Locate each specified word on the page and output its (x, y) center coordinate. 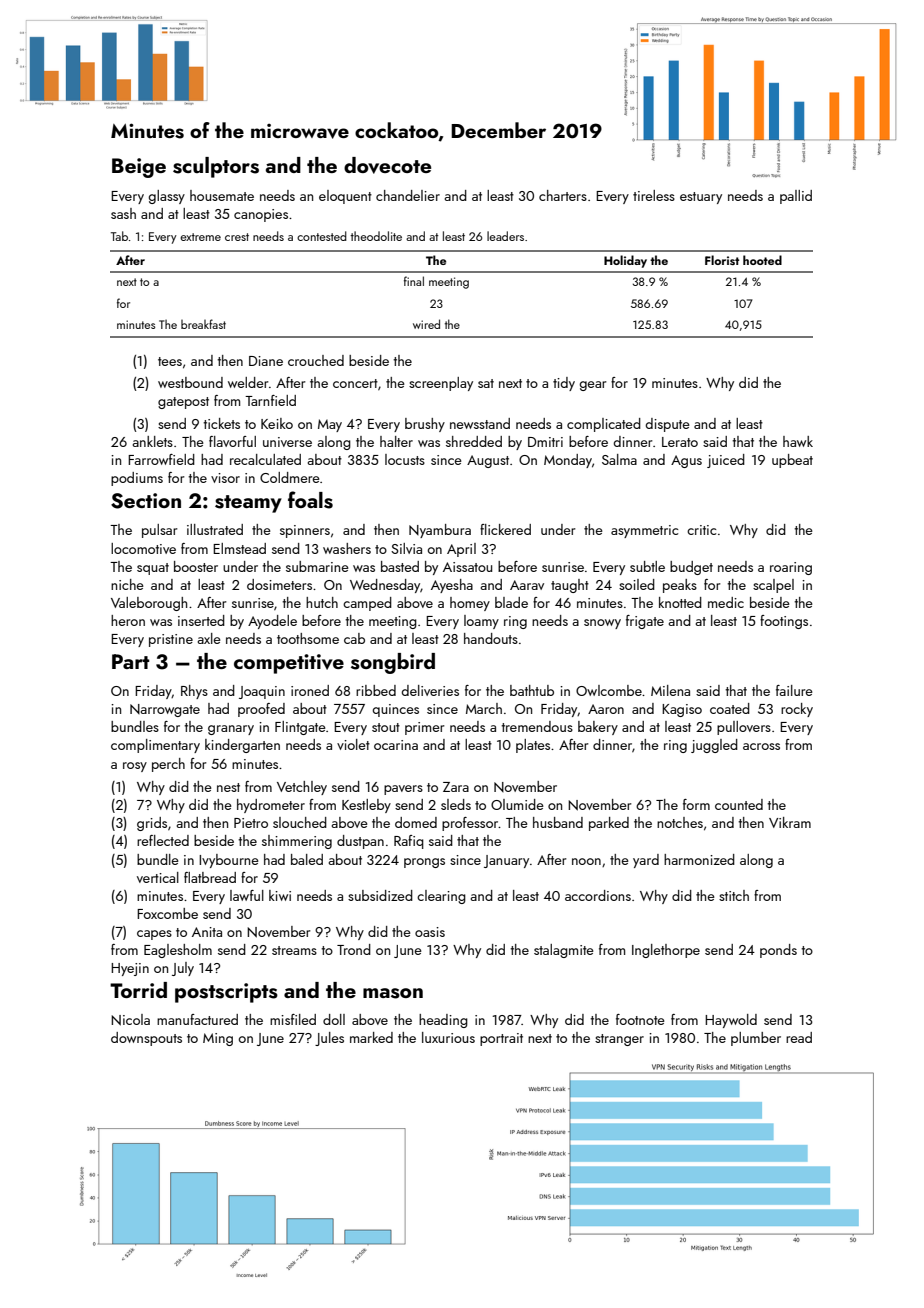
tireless (654, 195)
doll (334, 1019)
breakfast (203, 324)
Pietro (251, 823)
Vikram (790, 822)
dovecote (387, 165)
